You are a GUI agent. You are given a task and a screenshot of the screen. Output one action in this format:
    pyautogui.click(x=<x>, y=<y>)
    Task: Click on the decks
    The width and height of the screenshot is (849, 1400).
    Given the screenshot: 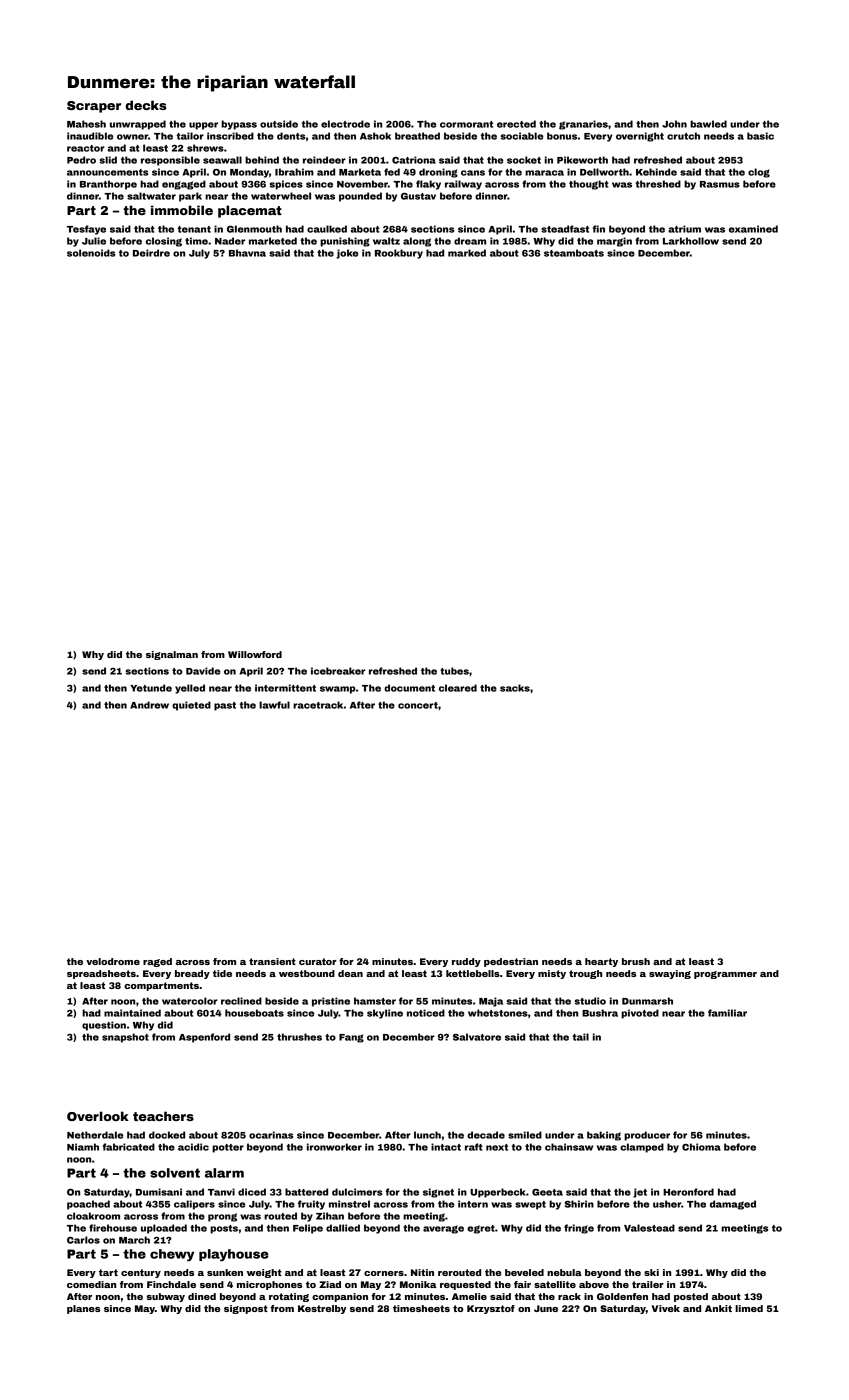 What is the action you would take?
    pyautogui.click(x=146, y=105)
